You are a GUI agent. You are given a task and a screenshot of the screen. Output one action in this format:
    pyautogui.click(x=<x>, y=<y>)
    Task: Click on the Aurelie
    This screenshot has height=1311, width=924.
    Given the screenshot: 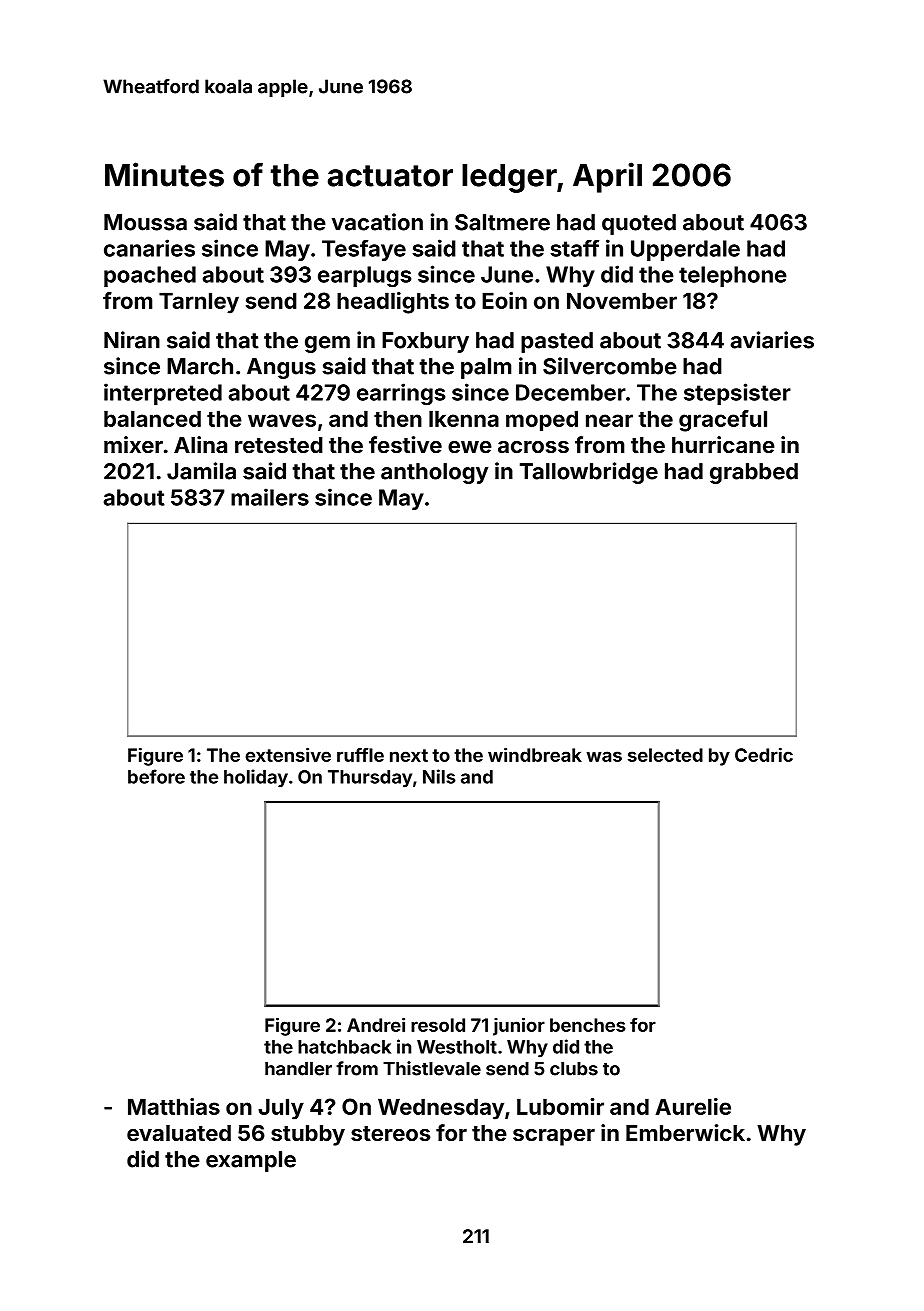 What is the action you would take?
    pyautogui.click(x=693, y=1106)
